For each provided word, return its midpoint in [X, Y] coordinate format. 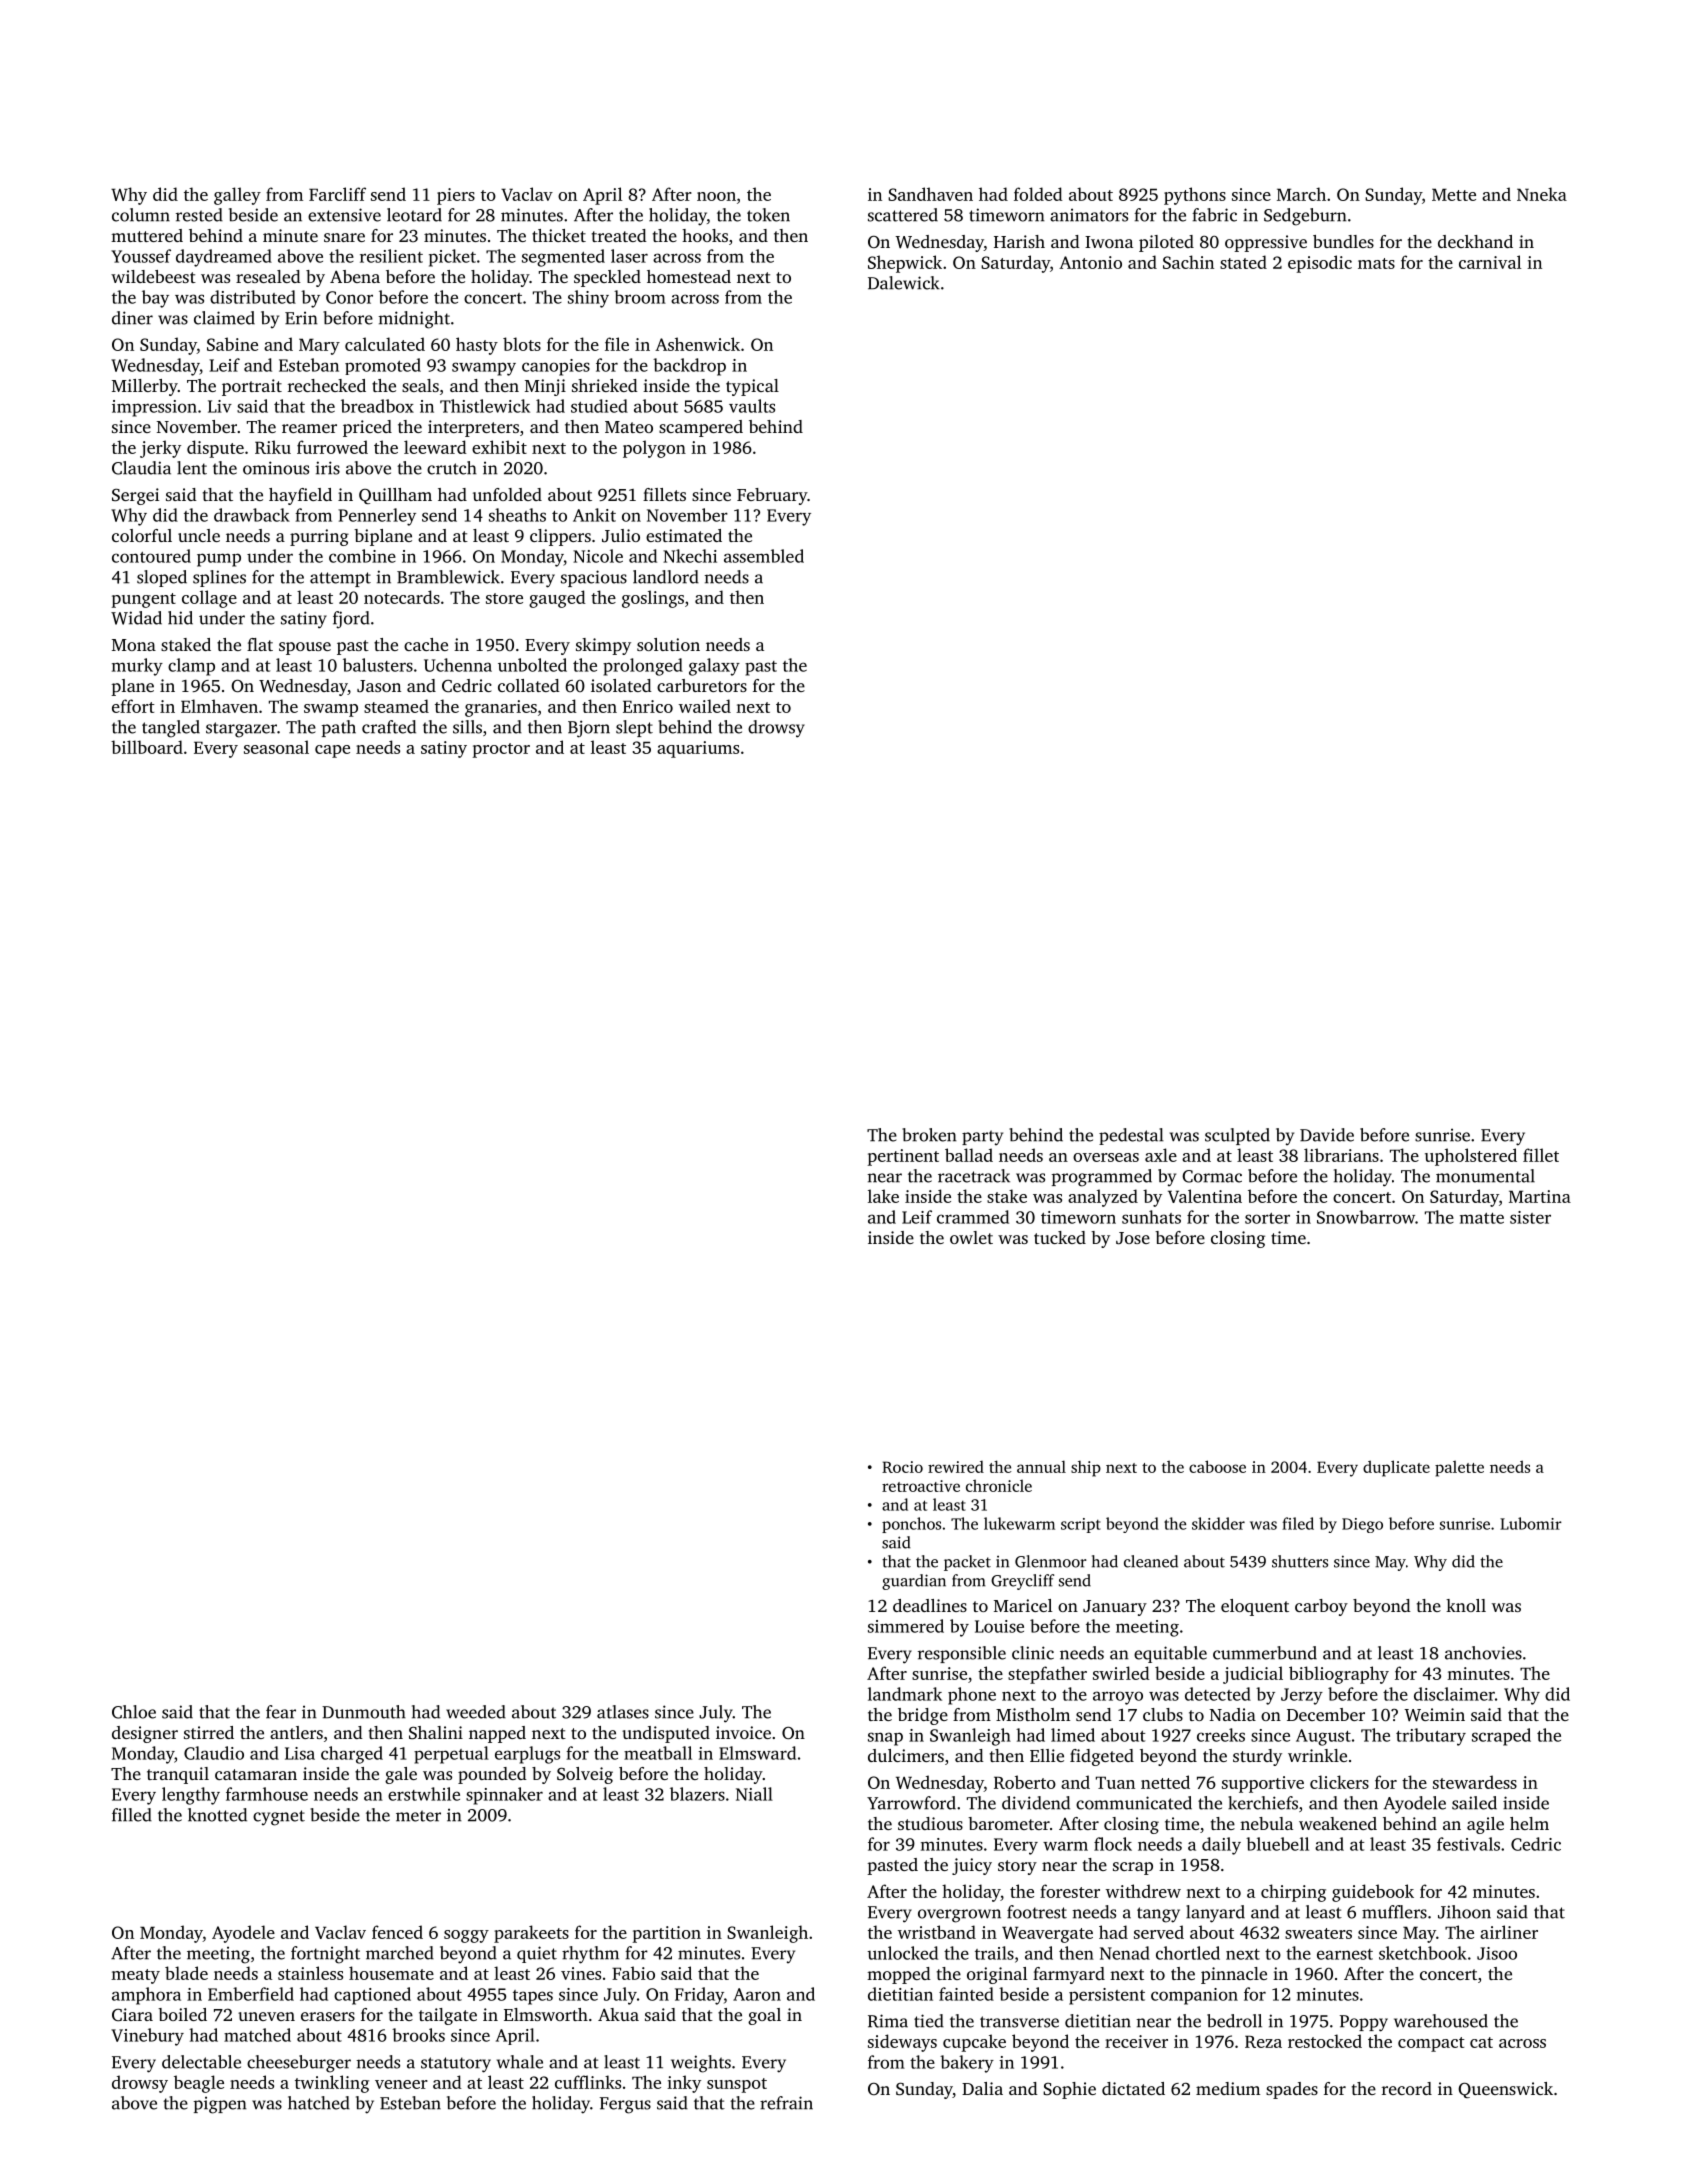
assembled [764, 556]
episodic [1320, 264]
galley [237, 196]
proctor [501, 750]
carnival [1490, 262]
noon [716, 196]
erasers [328, 2016]
